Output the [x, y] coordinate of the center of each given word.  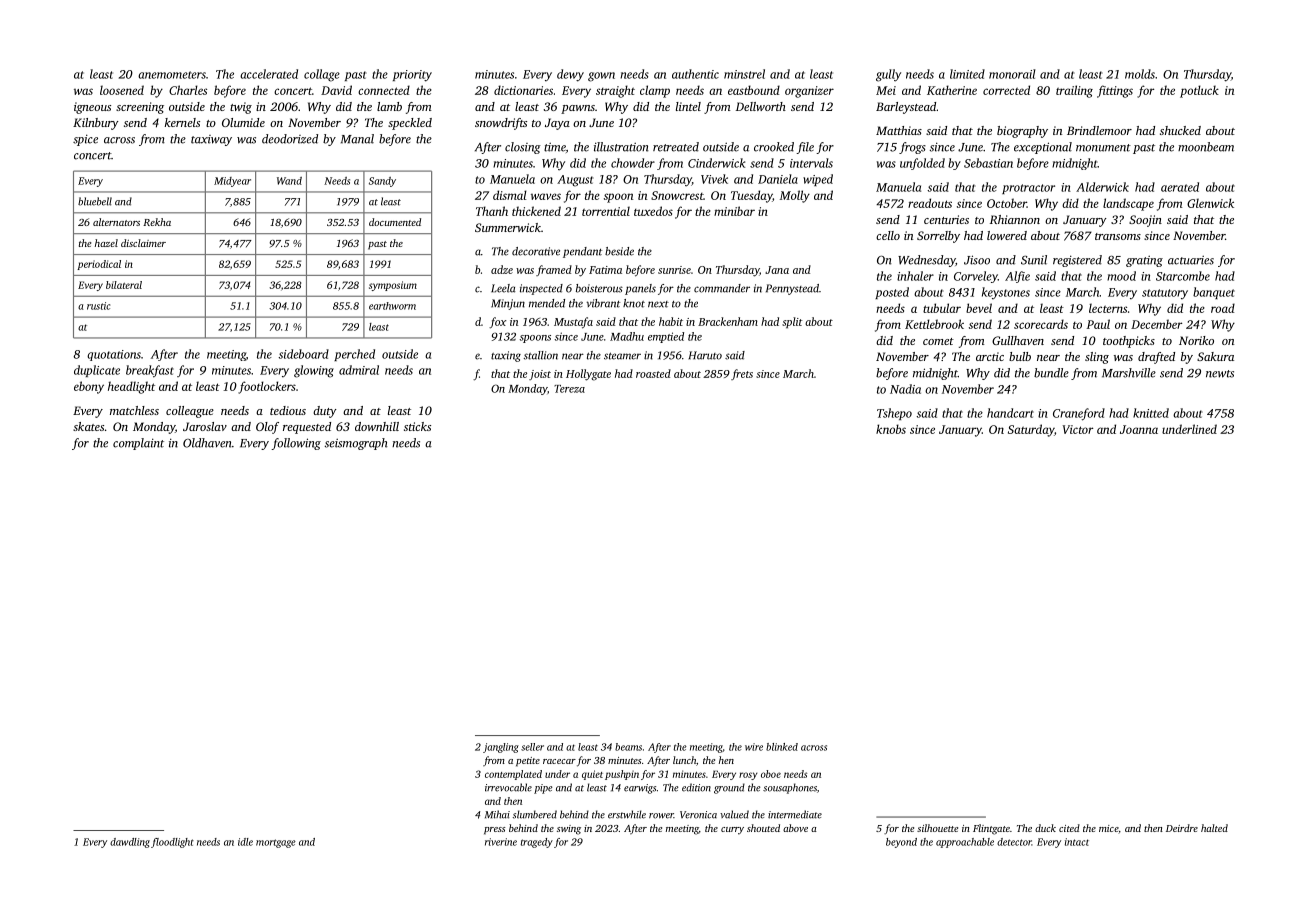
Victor [1078, 429]
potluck [1199, 91]
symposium [393, 286]
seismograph [356, 444]
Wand [289, 181]
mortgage [276, 843]
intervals [811, 163]
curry [732, 831]
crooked [774, 147]
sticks [417, 426]
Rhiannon [1015, 219]
